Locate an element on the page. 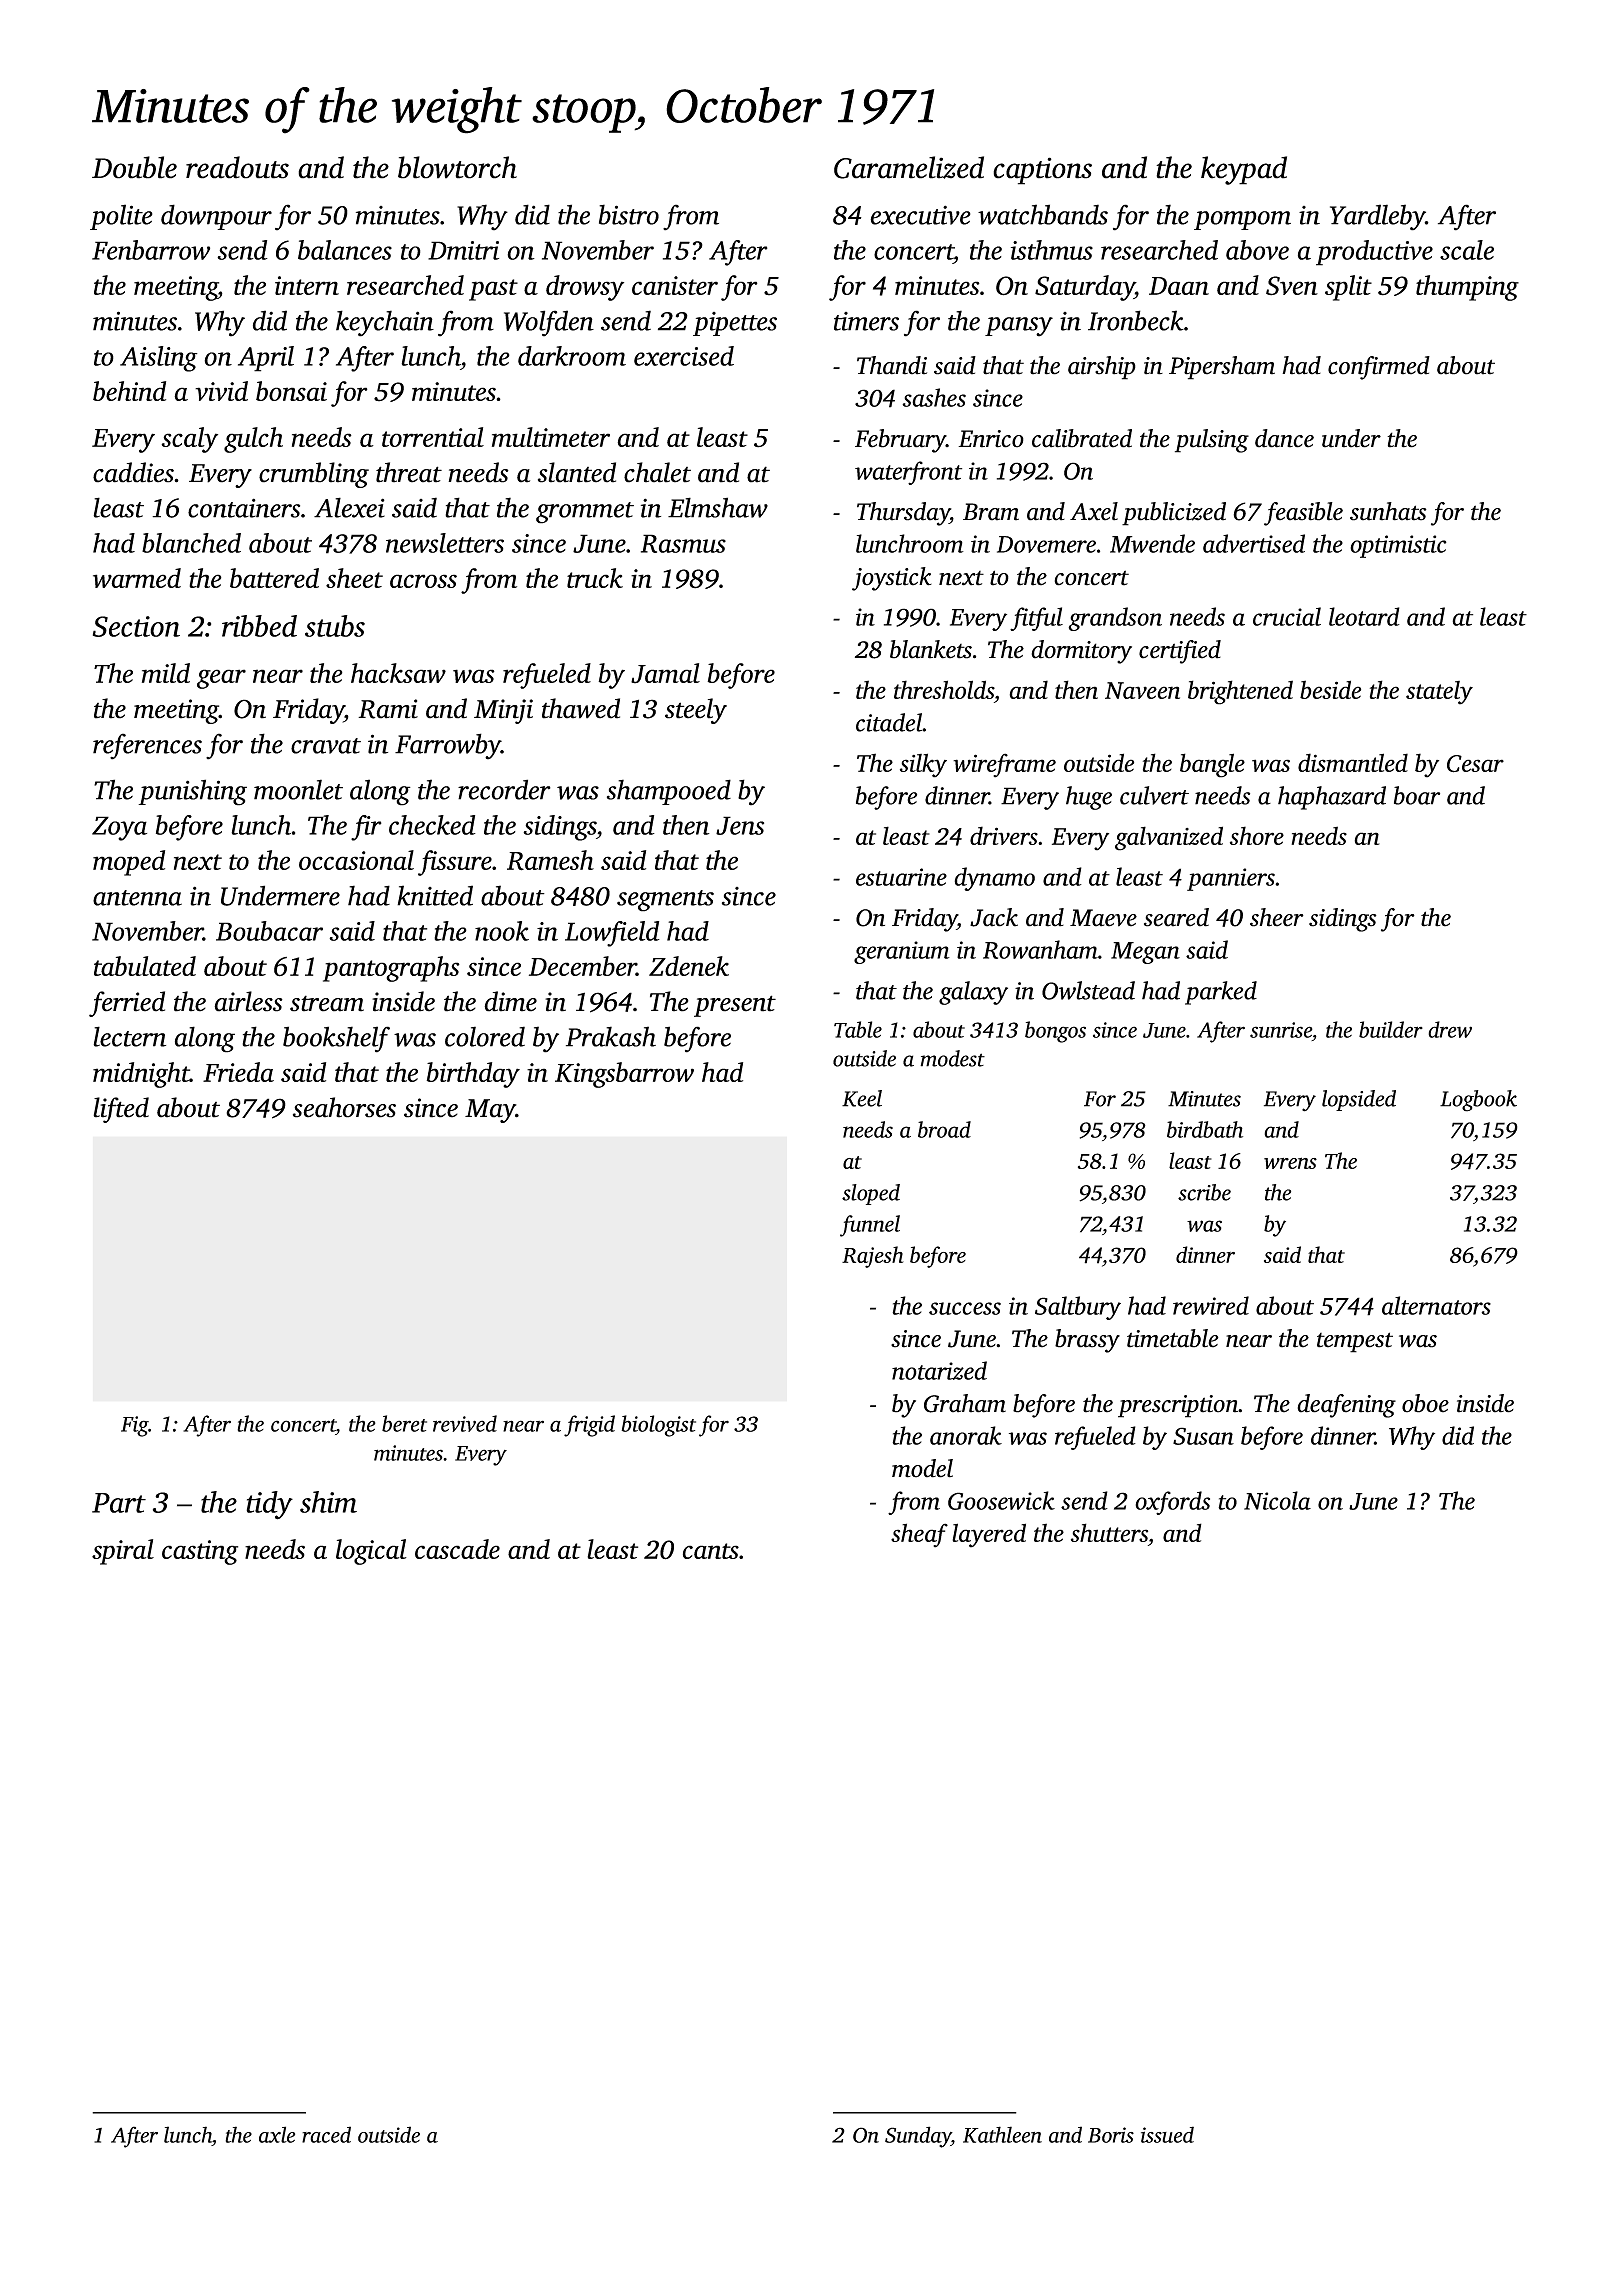 Image resolution: width=1620 pixels, height=2292 pixels. wrens is located at coordinates (1290, 1163).
